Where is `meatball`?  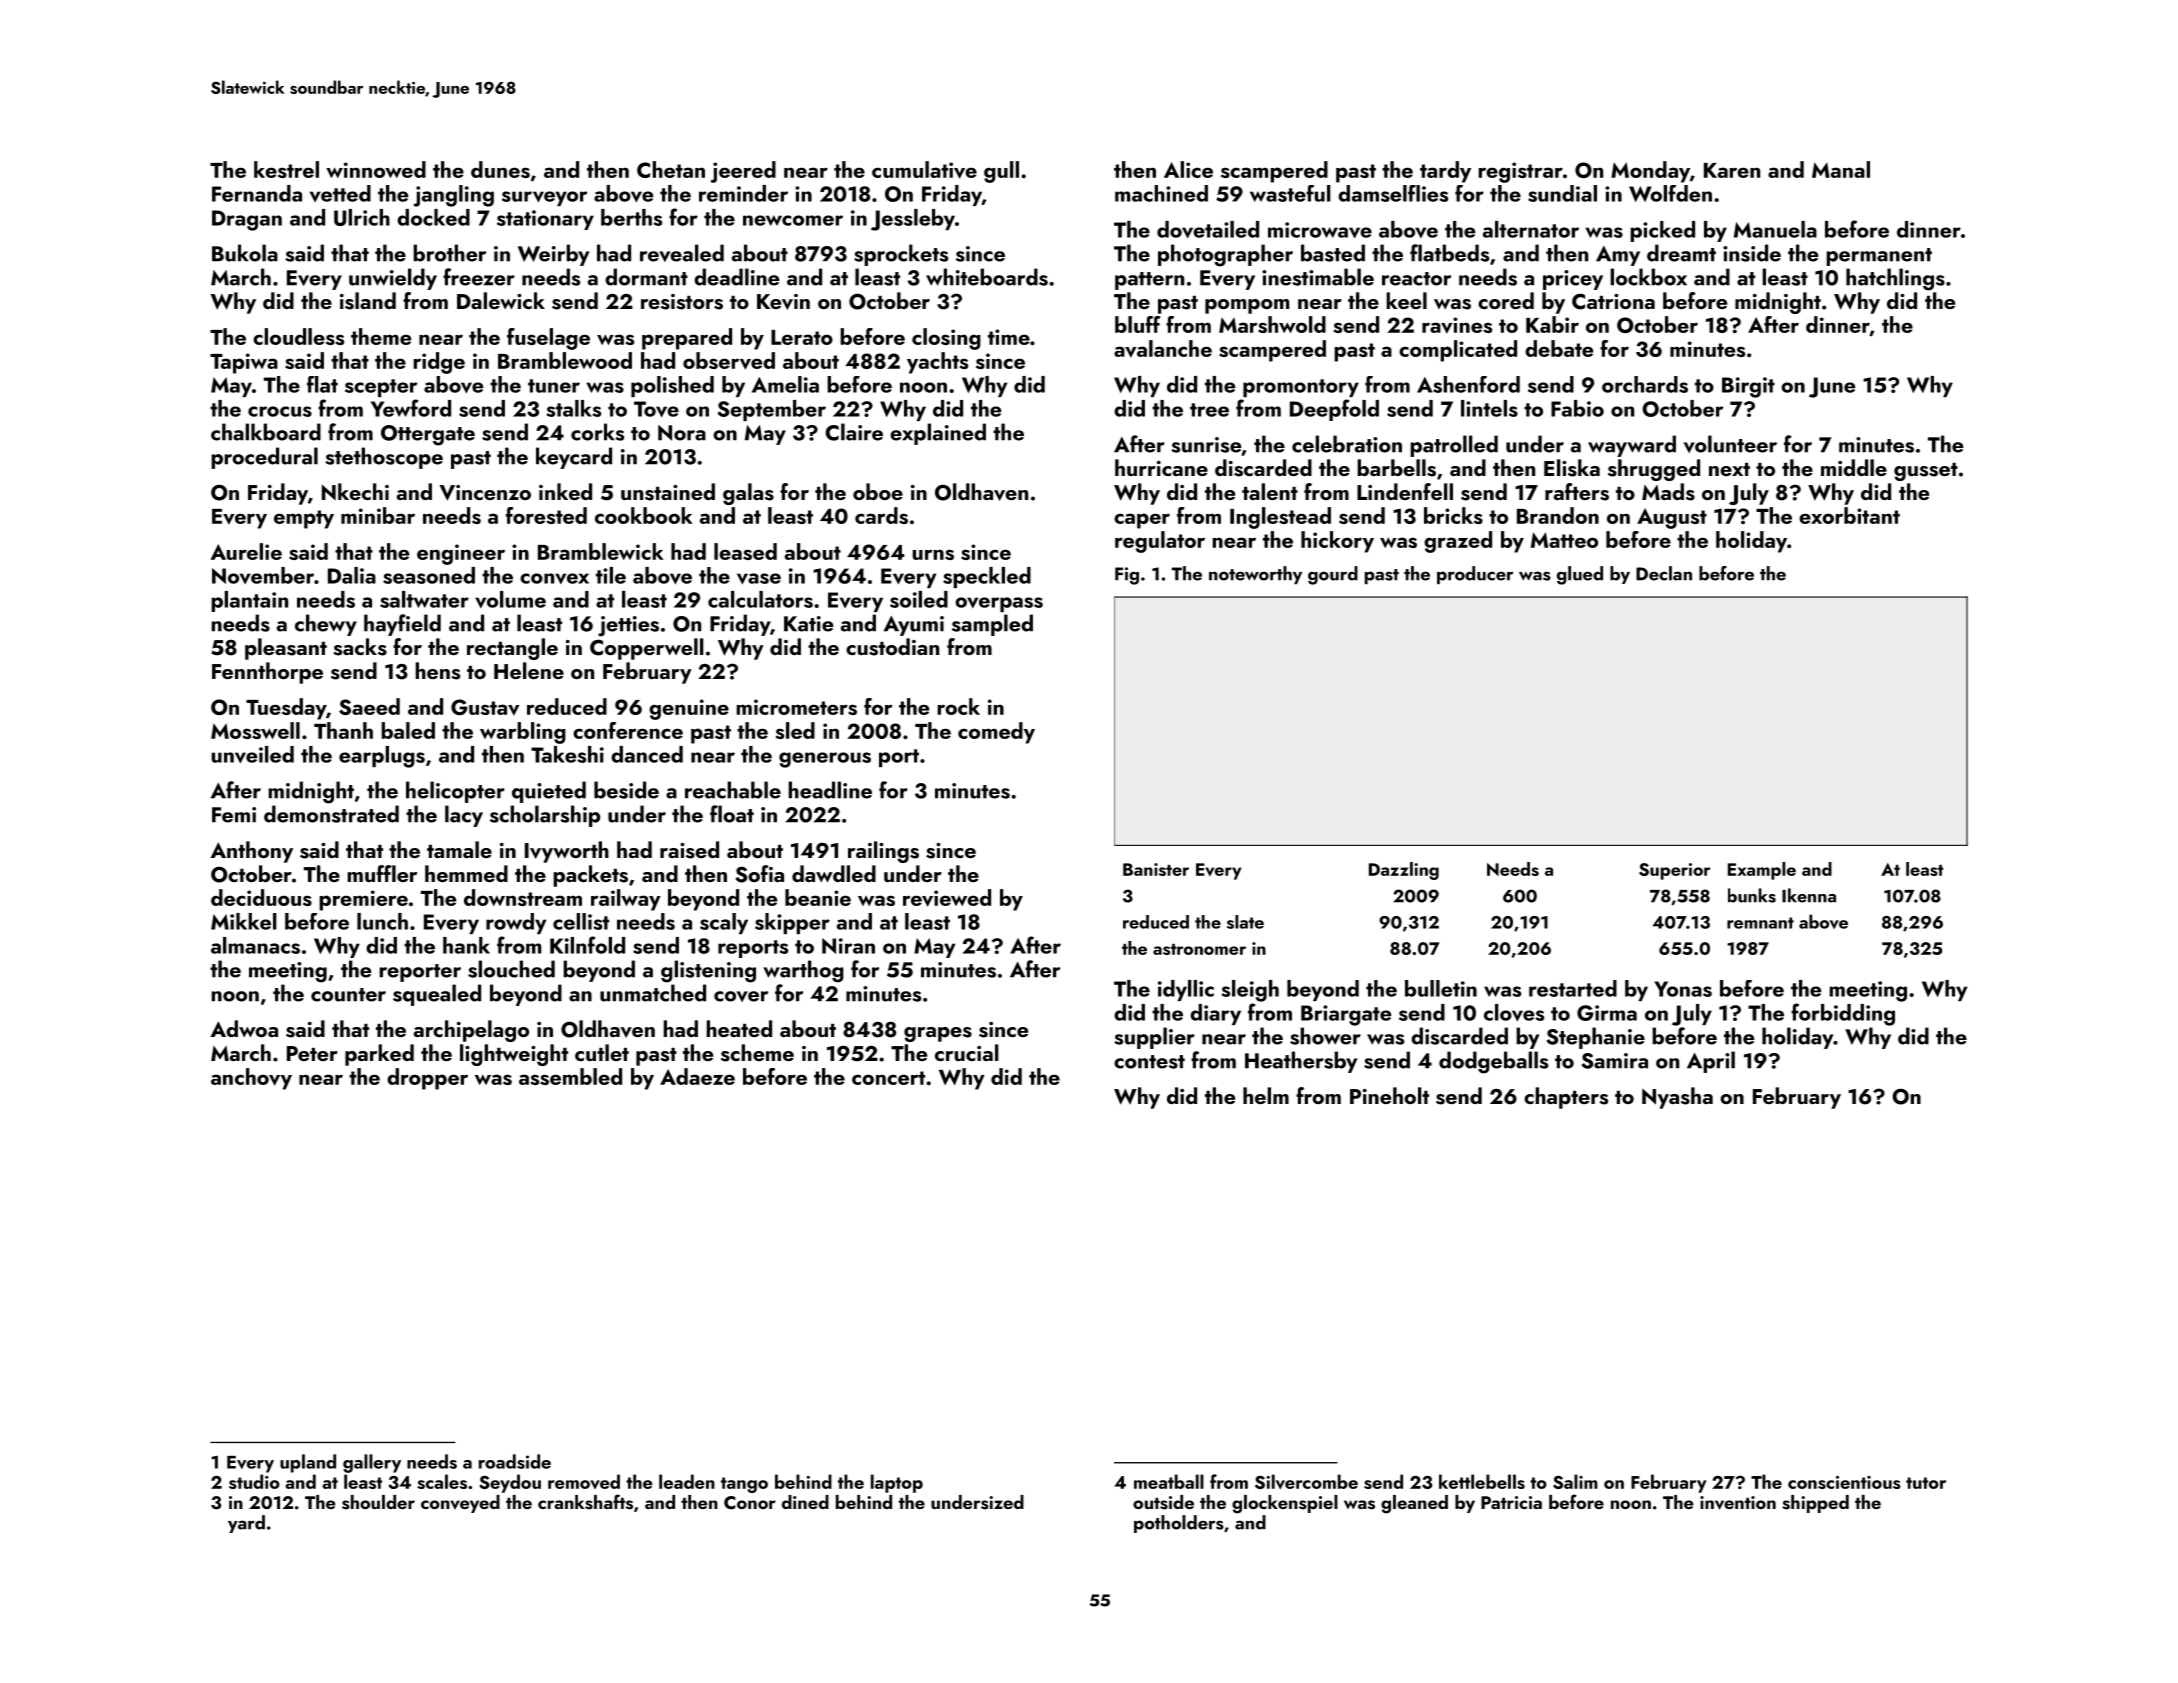 meatball is located at coordinates (1169, 1481).
